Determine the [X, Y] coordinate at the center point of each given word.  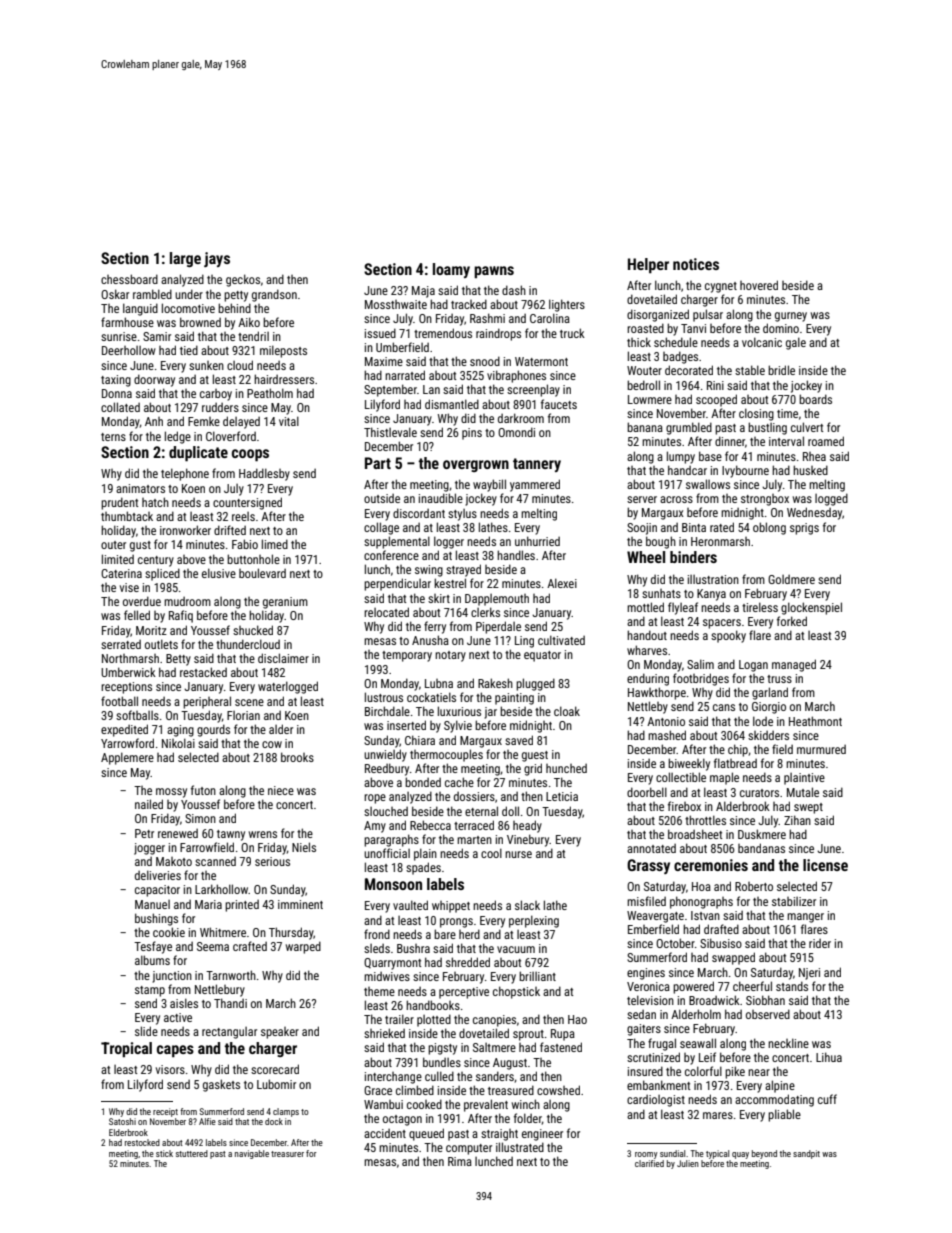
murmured [821, 749]
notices [696, 264]
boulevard [262, 573]
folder [528, 1119]
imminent [300, 904]
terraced [474, 825]
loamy [451, 270]
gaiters [644, 1030]
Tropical [126, 1050]
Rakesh [495, 683]
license [825, 865]
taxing [116, 381]
